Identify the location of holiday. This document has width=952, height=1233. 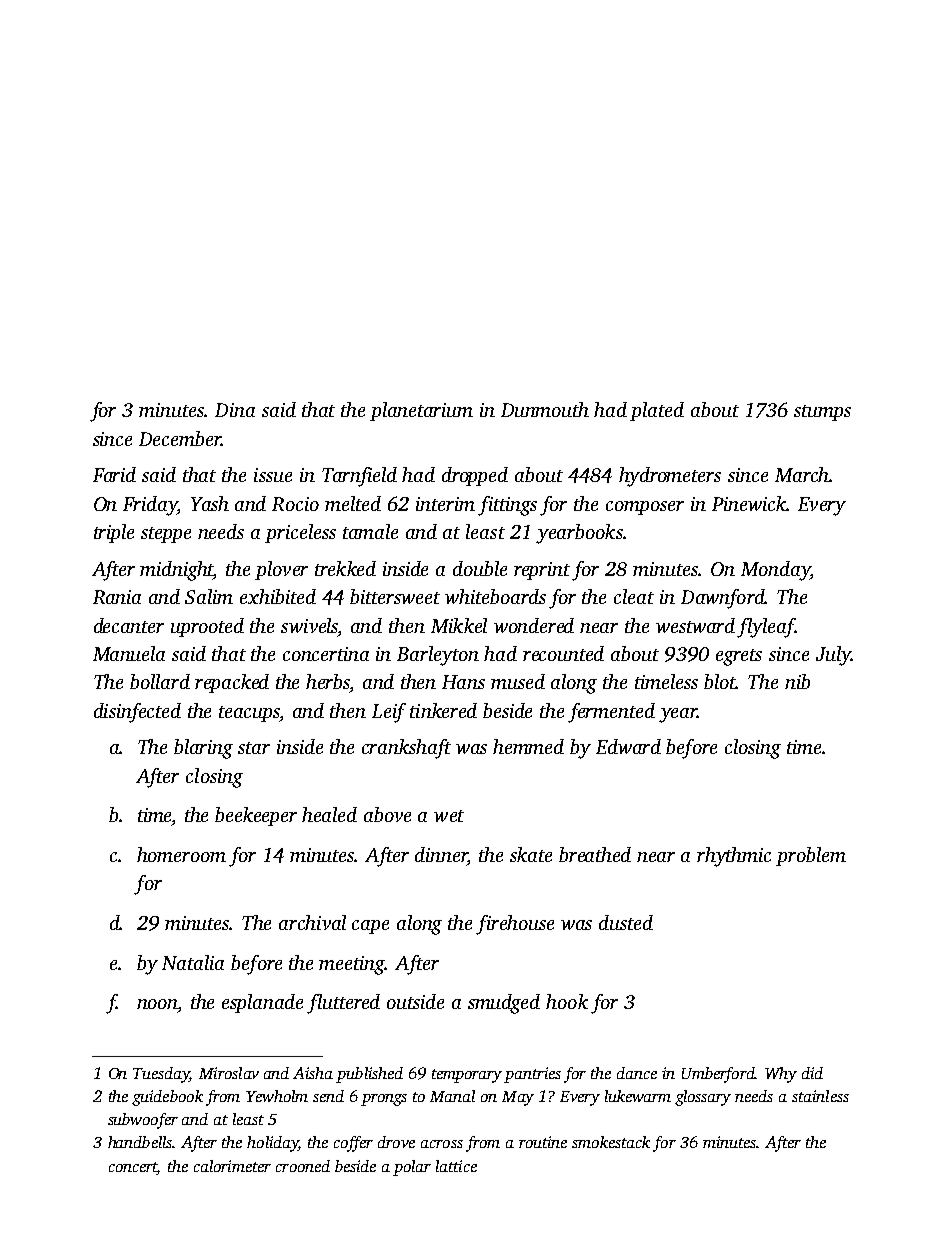
(272, 1144).
